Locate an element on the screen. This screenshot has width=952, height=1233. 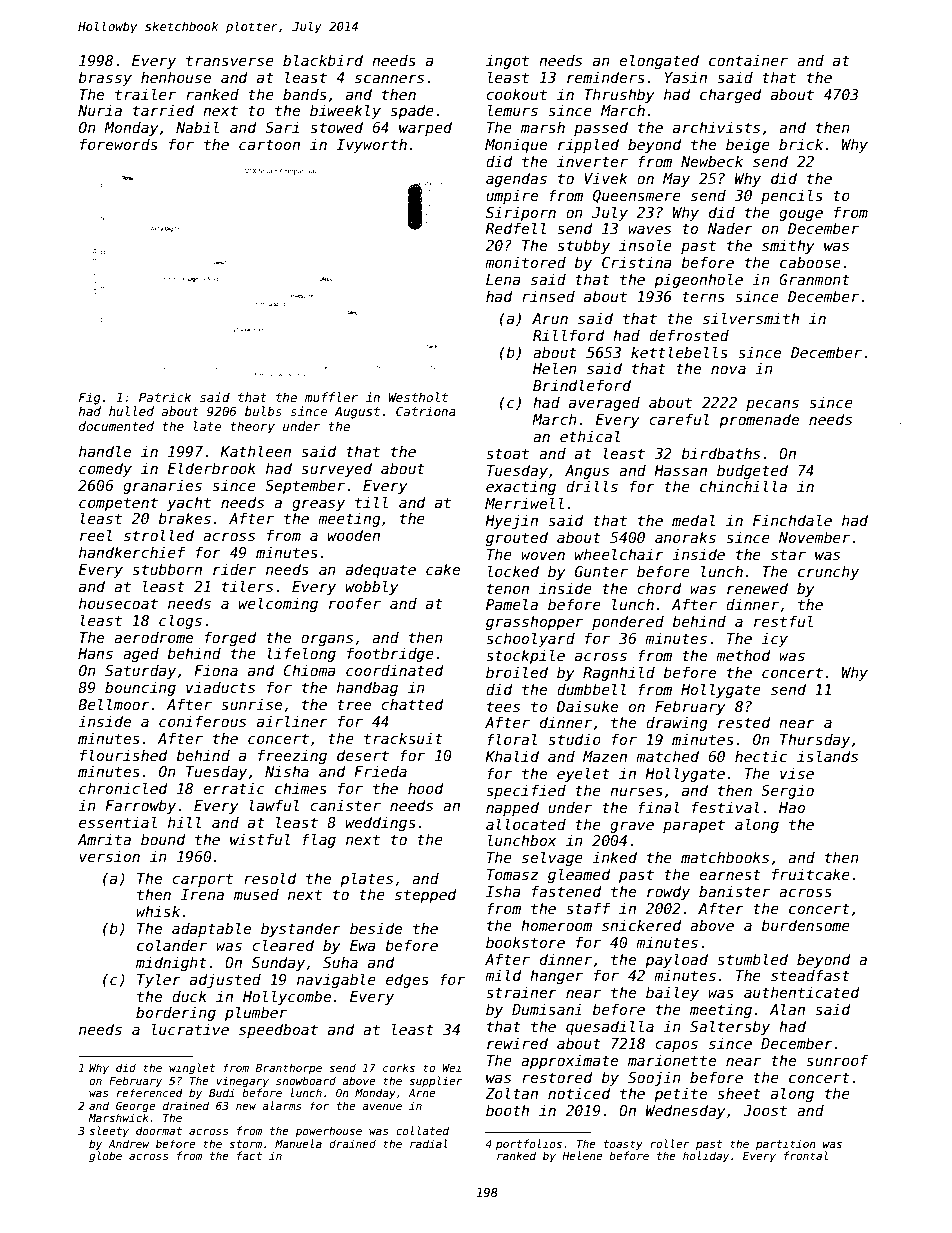
hulled is located at coordinates (131, 411).
